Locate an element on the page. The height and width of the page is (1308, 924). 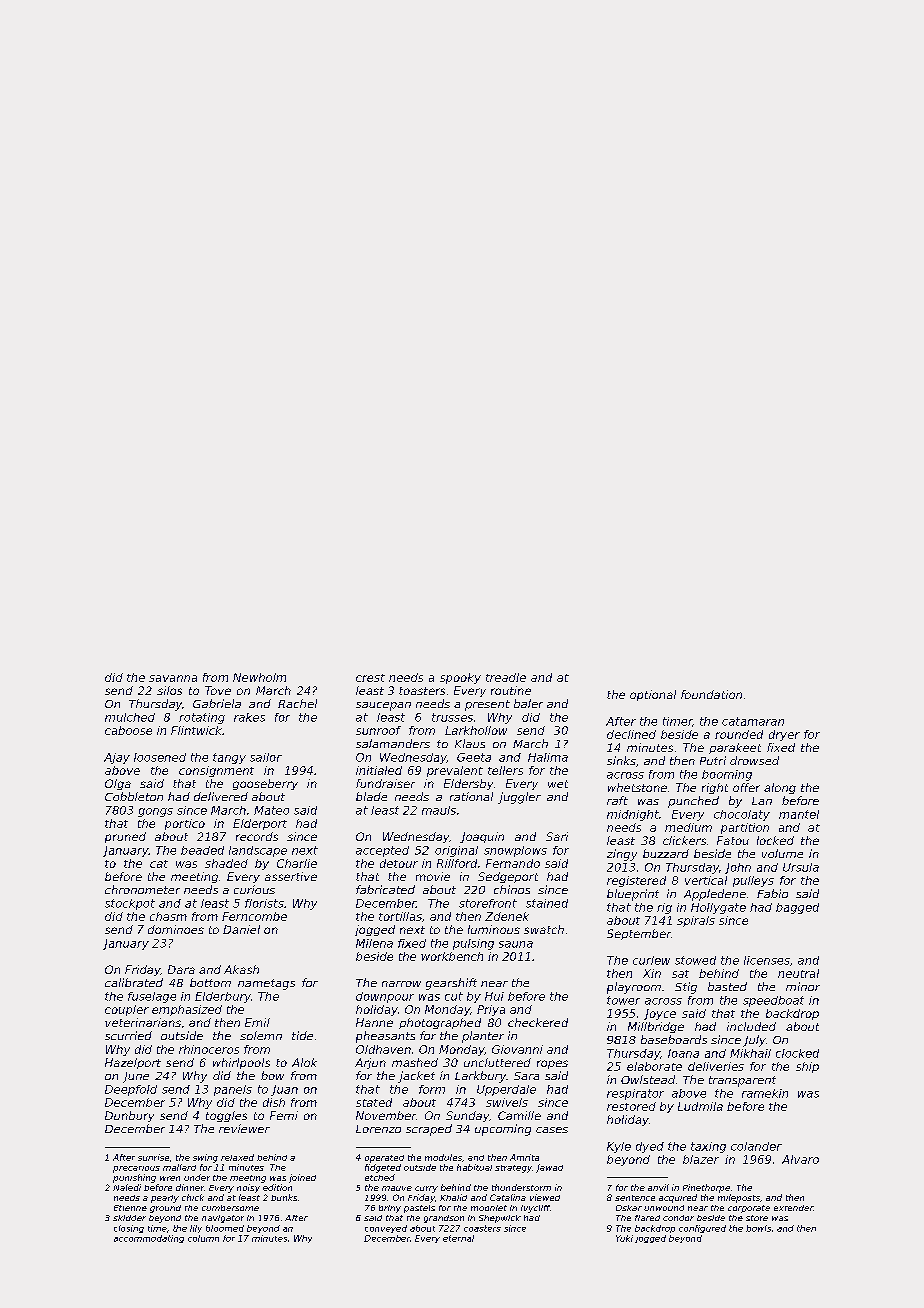
dryer is located at coordinates (784, 735).
